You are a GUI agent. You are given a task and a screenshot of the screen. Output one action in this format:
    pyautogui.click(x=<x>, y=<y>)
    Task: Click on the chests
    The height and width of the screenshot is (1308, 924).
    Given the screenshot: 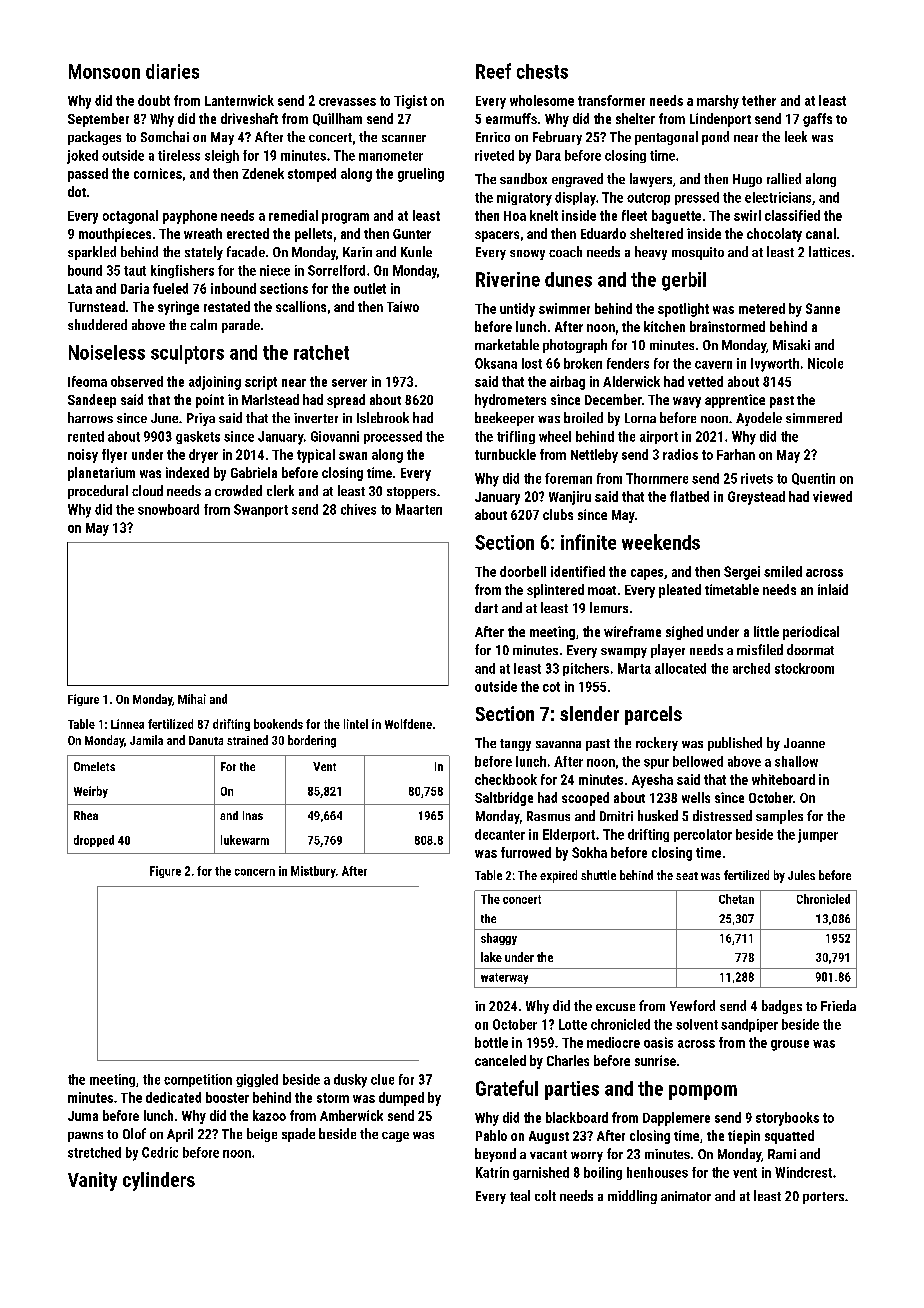 What is the action you would take?
    pyautogui.click(x=542, y=71)
